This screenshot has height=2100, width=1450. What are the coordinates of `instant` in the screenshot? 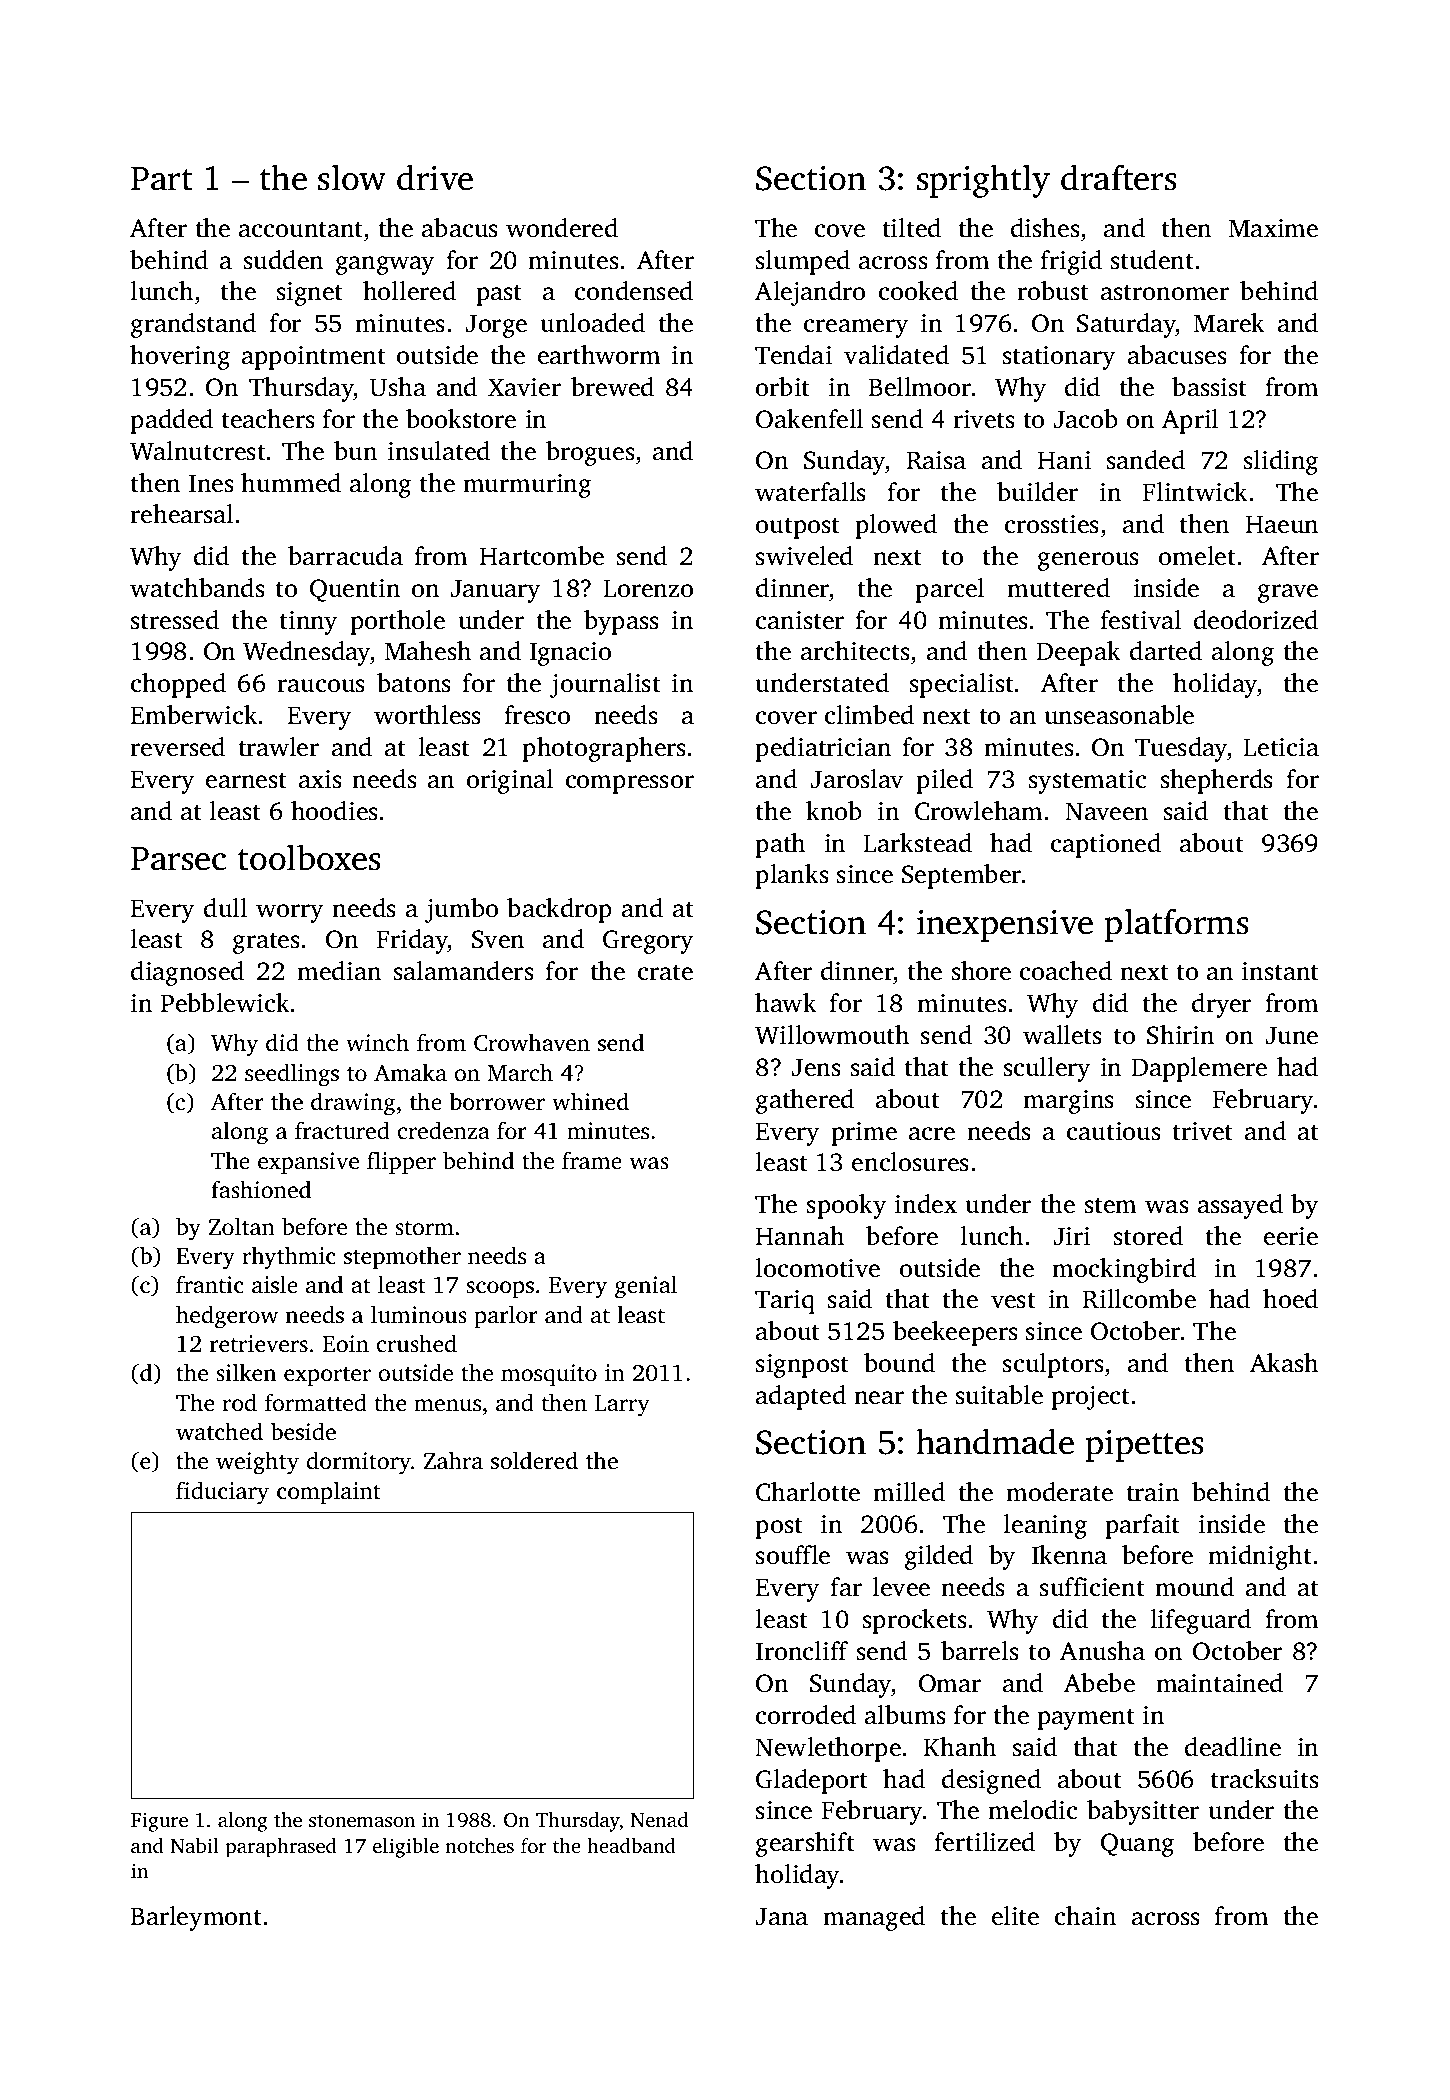 It's located at (1280, 971).
